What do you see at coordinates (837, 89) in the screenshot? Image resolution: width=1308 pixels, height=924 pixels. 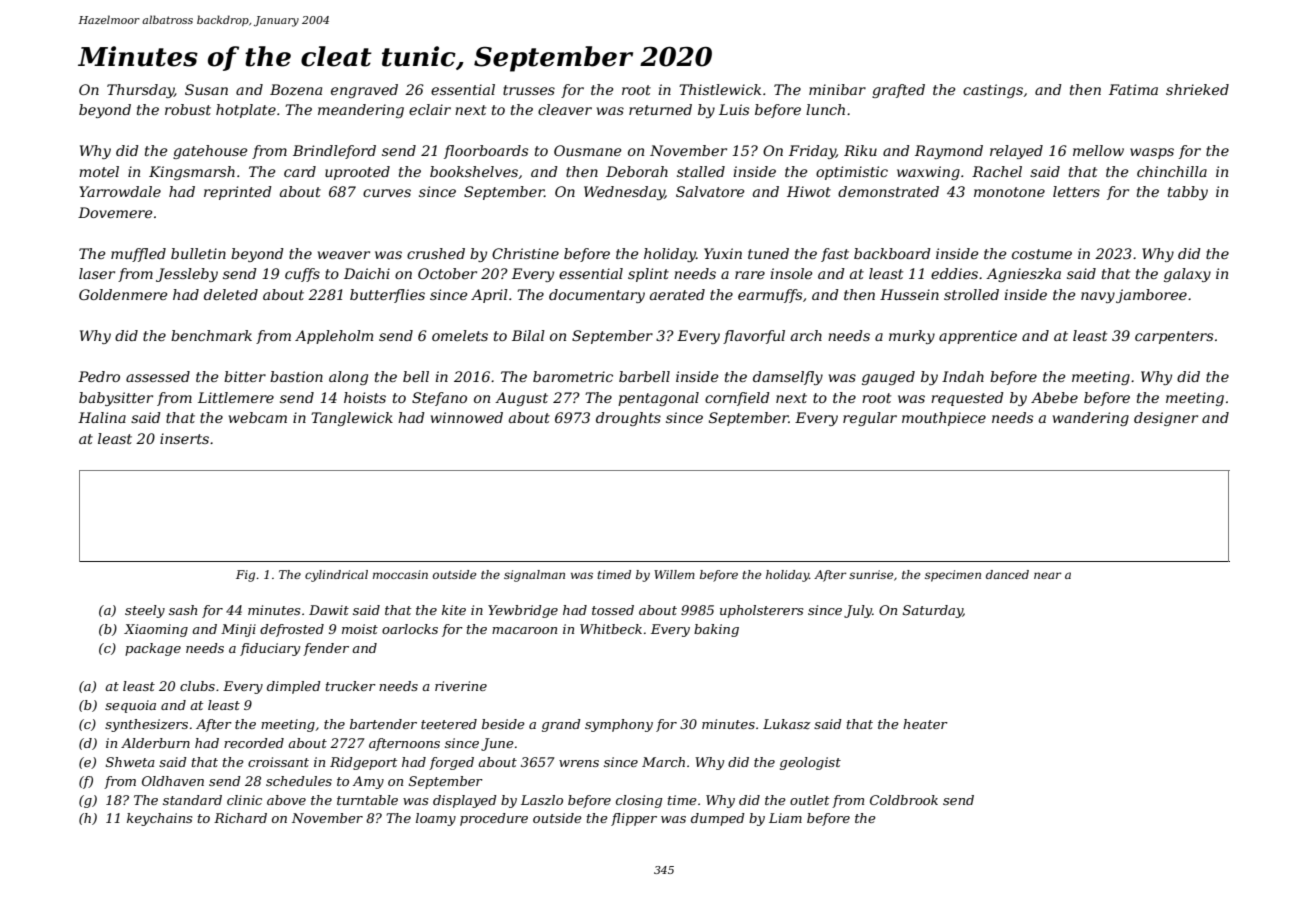 I see `minibar` at bounding box center [837, 89].
